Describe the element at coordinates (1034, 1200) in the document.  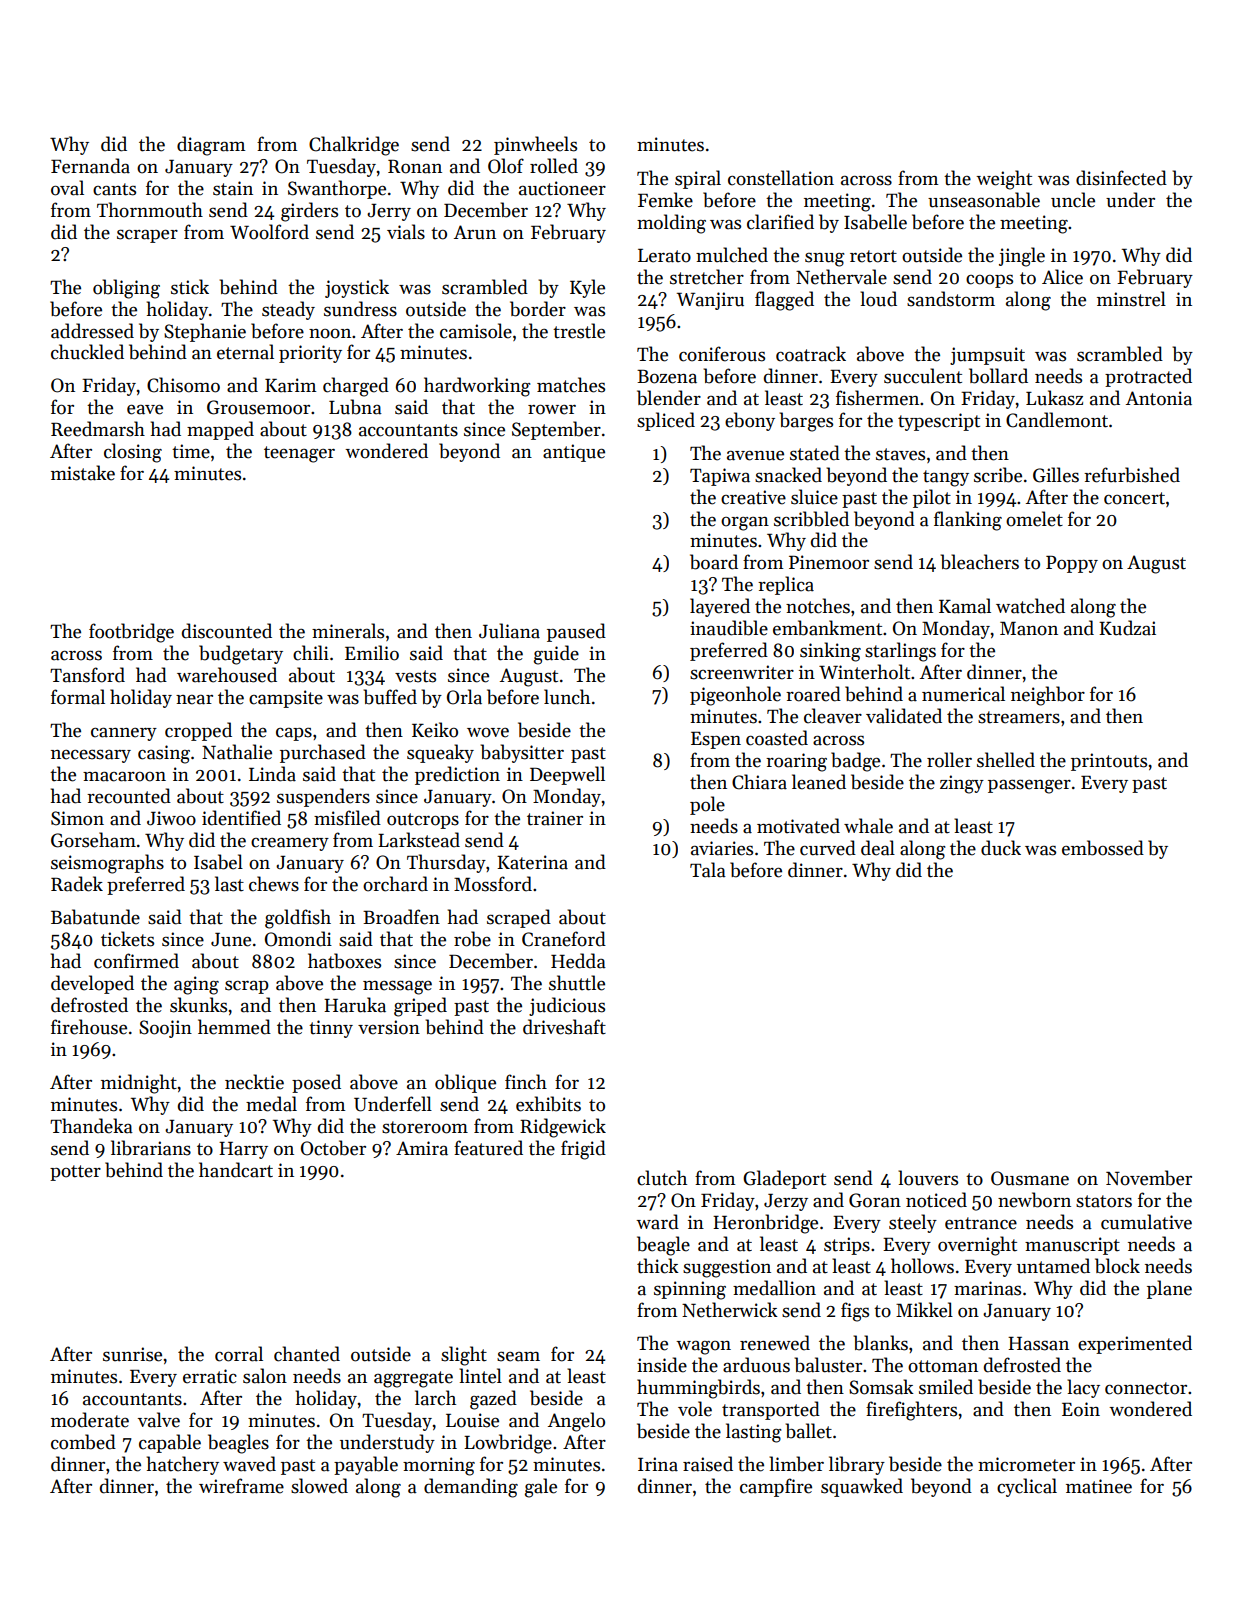
I see `newborn` at that location.
